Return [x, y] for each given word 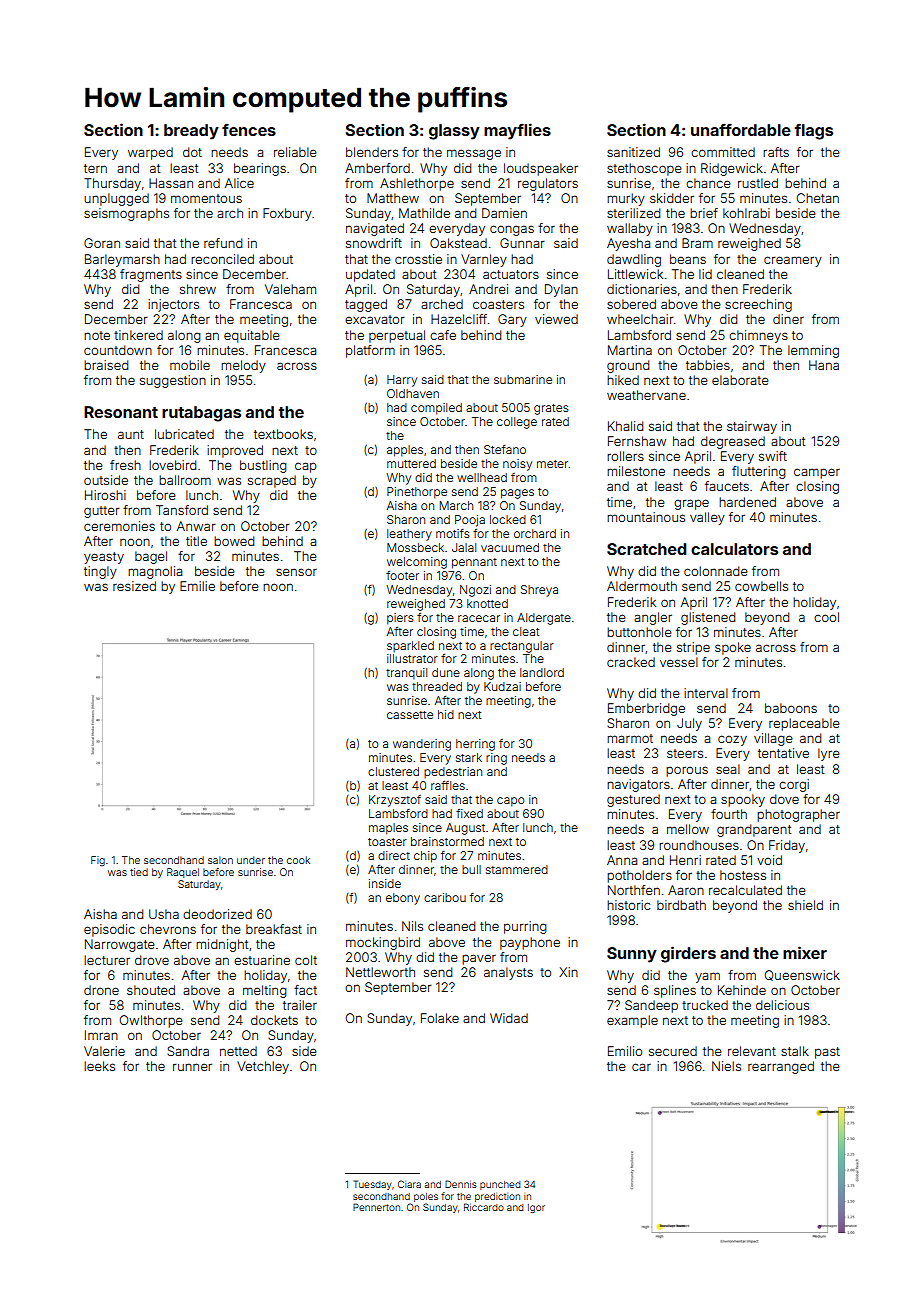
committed [723, 152]
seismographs [126, 214]
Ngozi [475, 591]
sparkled [410, 647]
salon [220, 860]
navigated [375, 229]
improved [235, 451]
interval [706, 693]
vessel [679, 662]
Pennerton [376, 1207]
